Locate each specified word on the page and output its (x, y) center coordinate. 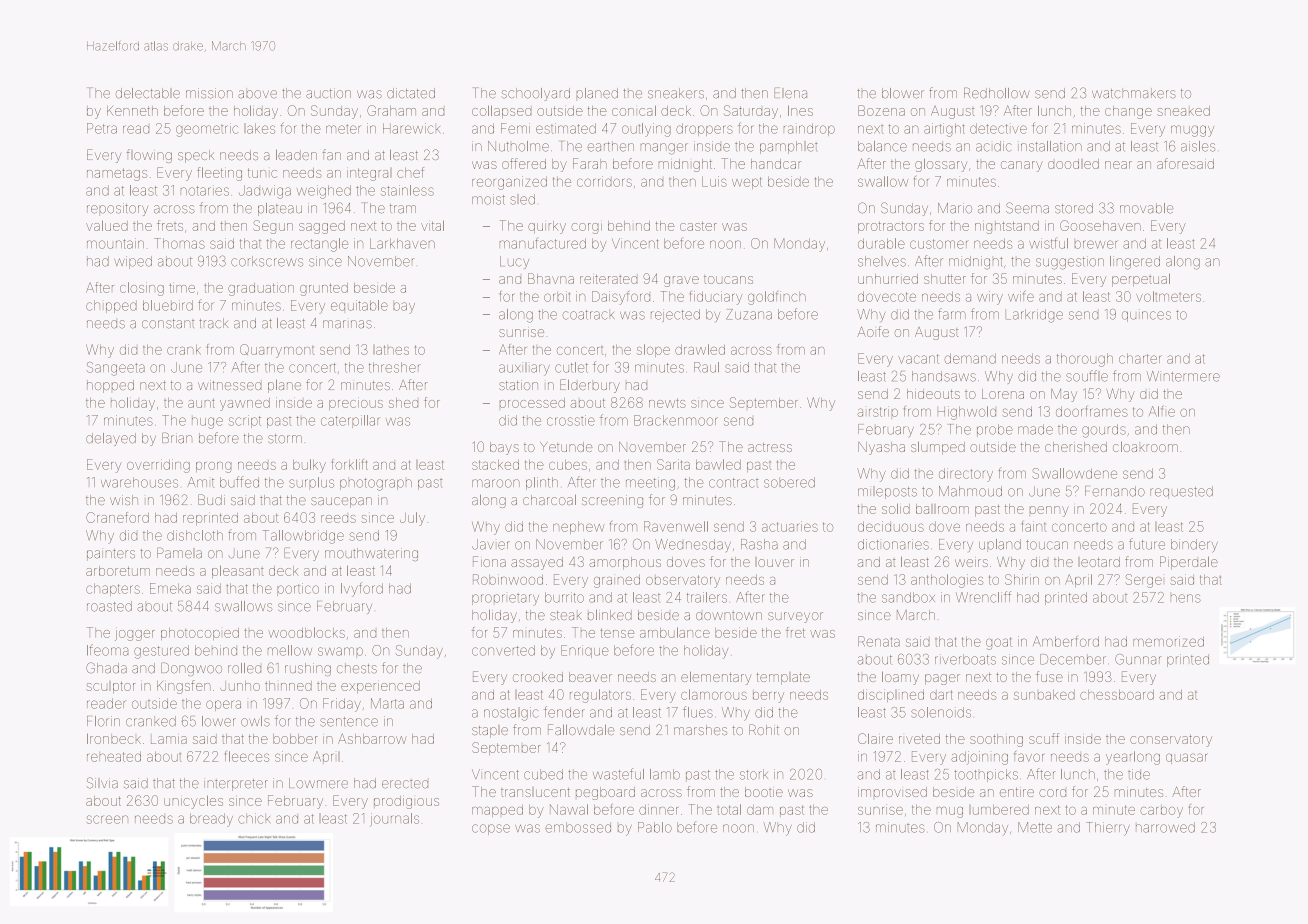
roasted (109, 606)
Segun (273, 227)
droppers (704, 129)
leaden (296, 154)
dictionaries (893, 544)
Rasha (759, 544)
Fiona (489, 561)
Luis (714, 181)
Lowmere (318, 783)
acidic (994, 146)
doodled (1073, 164)
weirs (971, 563)
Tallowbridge (303, 537)
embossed (578, 827)
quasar (1187, 758)
